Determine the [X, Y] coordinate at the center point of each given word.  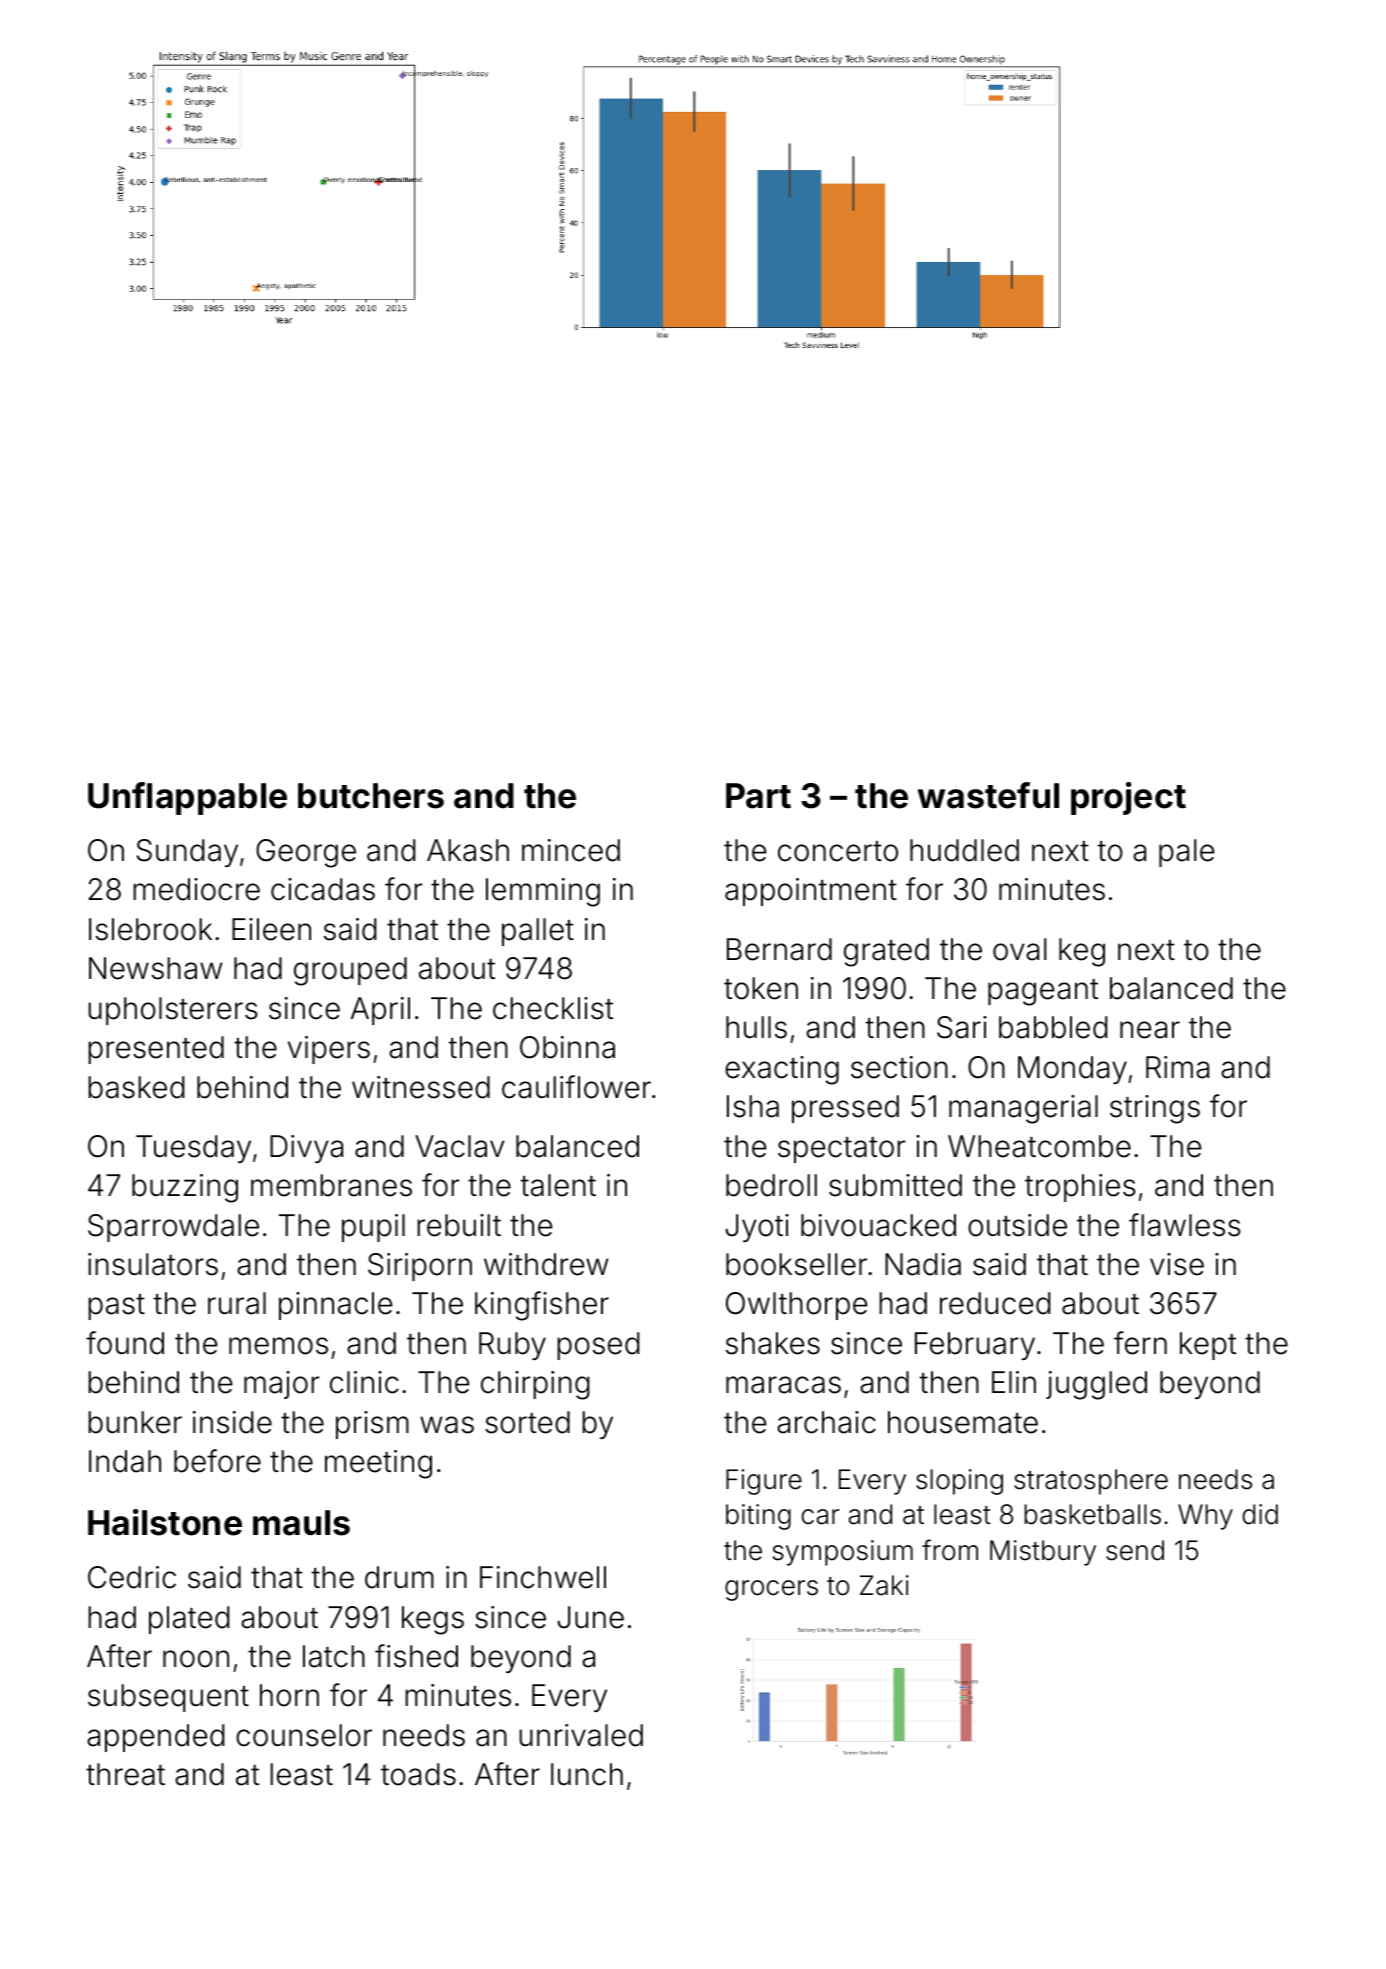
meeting [378, 1464]
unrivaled [581, 1735]
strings [1155, 1109]
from [950, 1550]
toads [418, 1774]
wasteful [988, 795]
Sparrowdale [173, 1228]
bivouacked [878, 1225]
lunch [587, 1774]
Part [758, 796]
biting [758, 1517]
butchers [371, 796]
